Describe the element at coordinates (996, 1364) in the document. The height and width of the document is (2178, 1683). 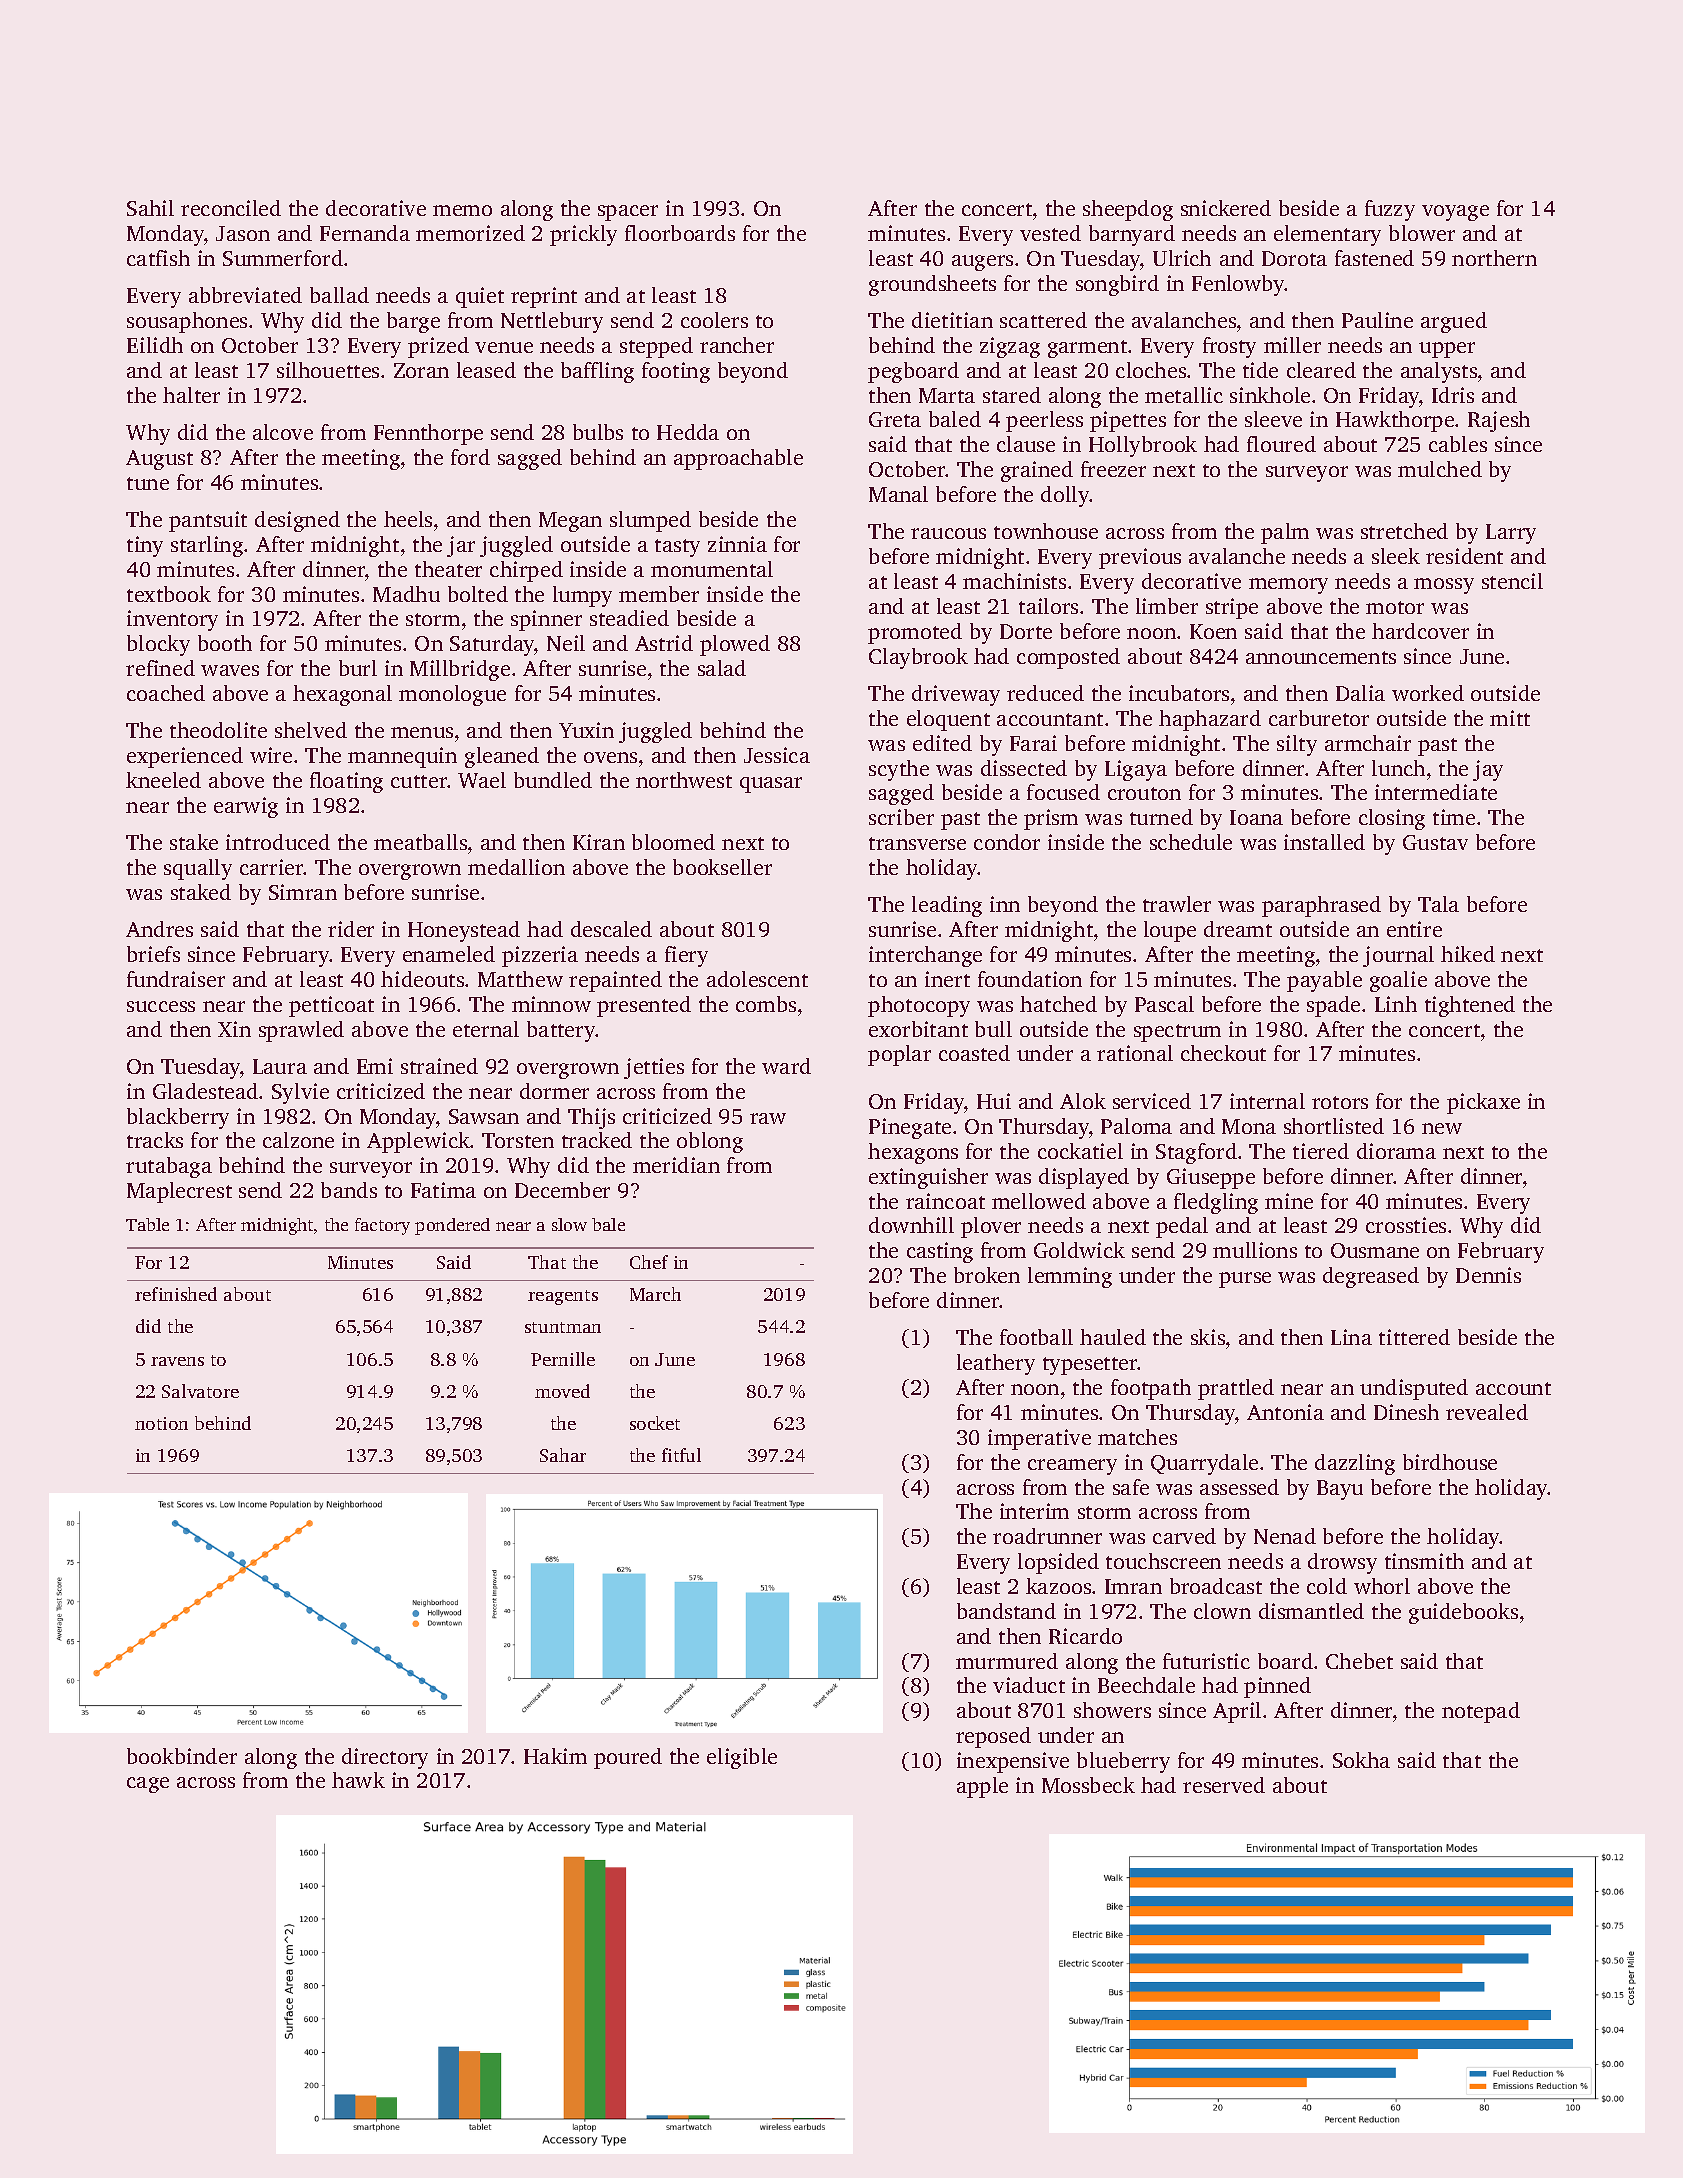
I see `leathery` at that location.
